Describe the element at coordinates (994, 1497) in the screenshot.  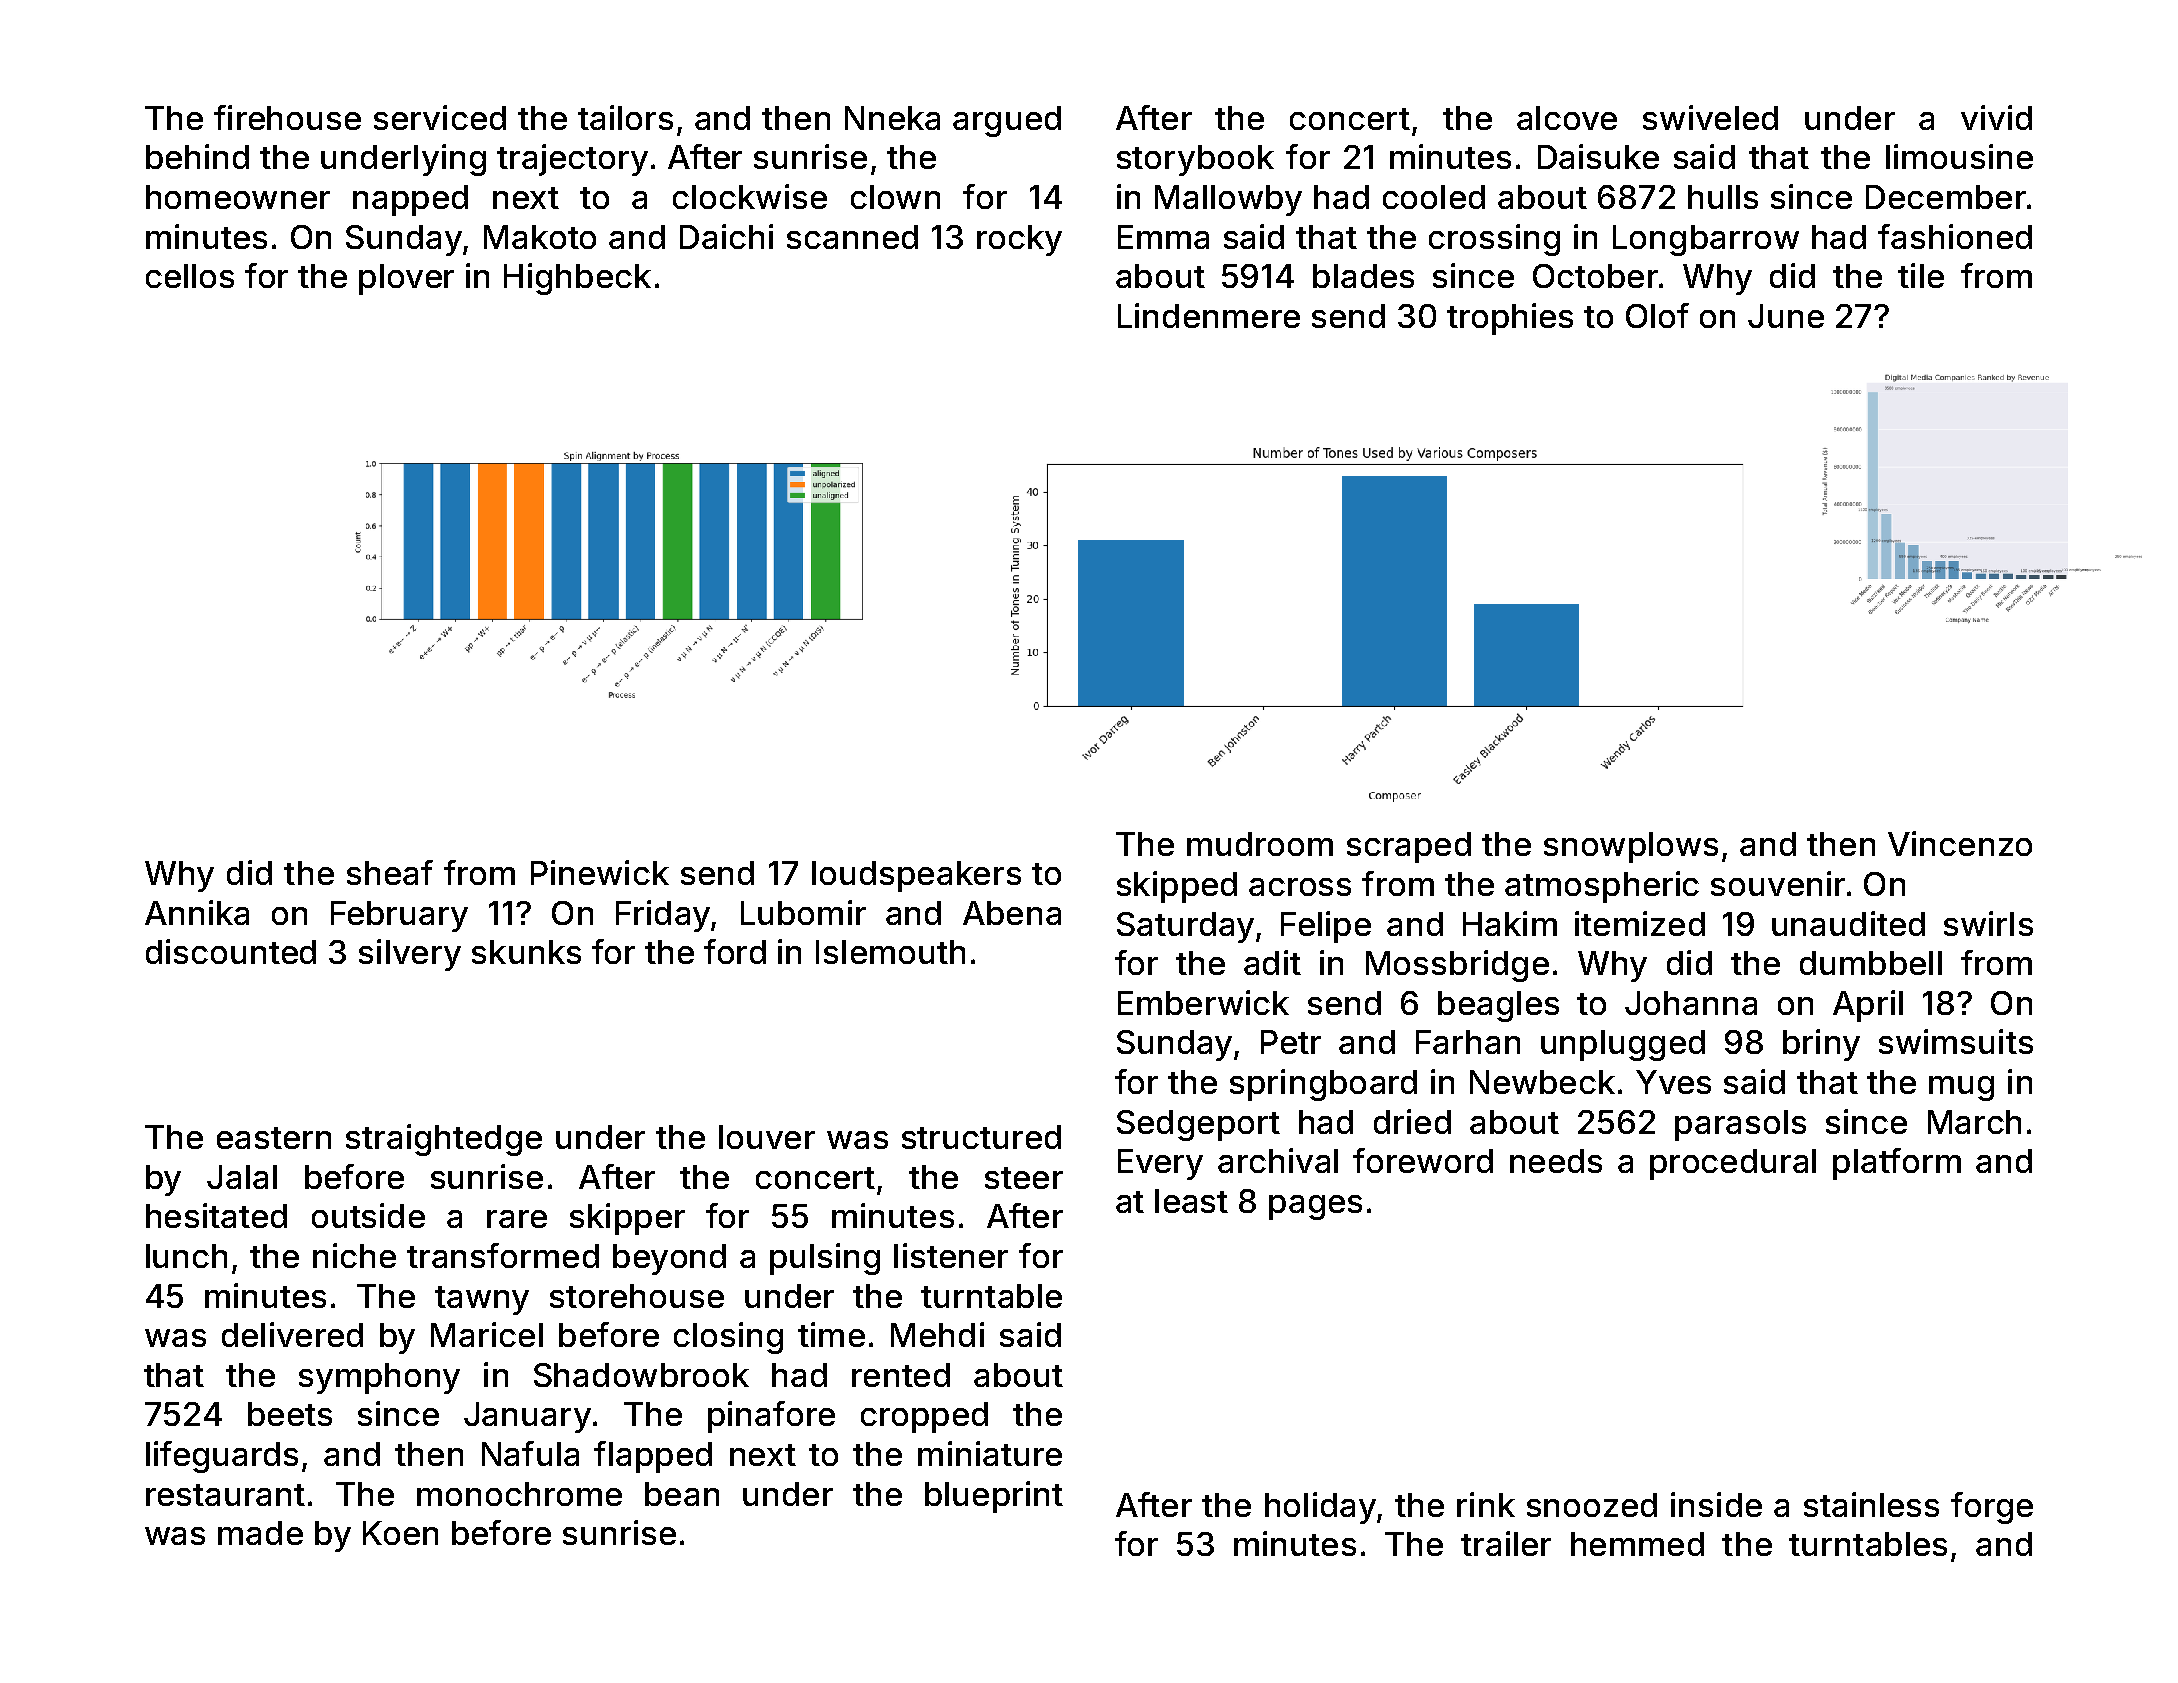
I see `blueprint` at that location.
